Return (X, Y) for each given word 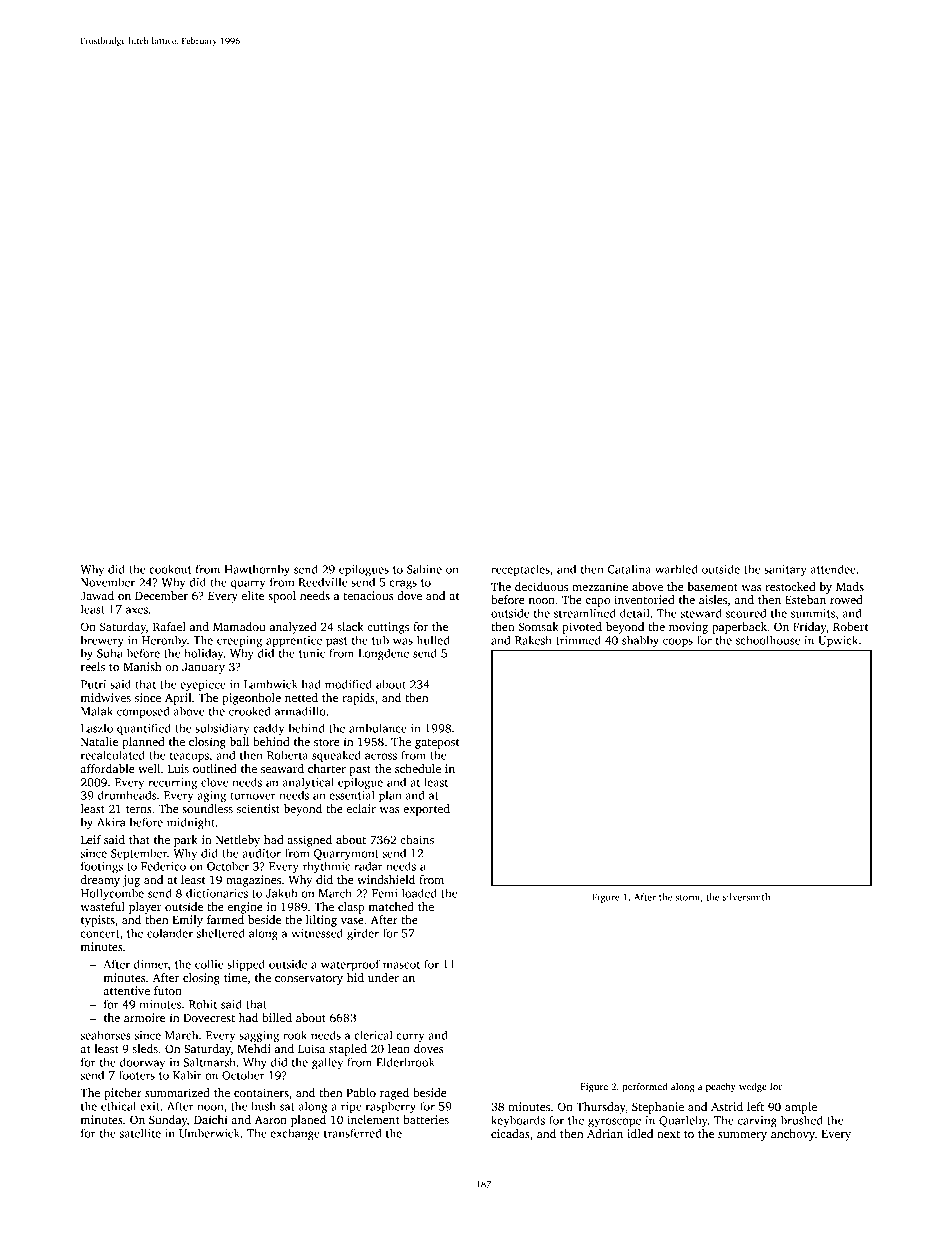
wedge (753, 1087)
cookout (170, 569)
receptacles (520, 570)
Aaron (271, 1119)
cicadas (510, 1133)
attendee (833, 569)
